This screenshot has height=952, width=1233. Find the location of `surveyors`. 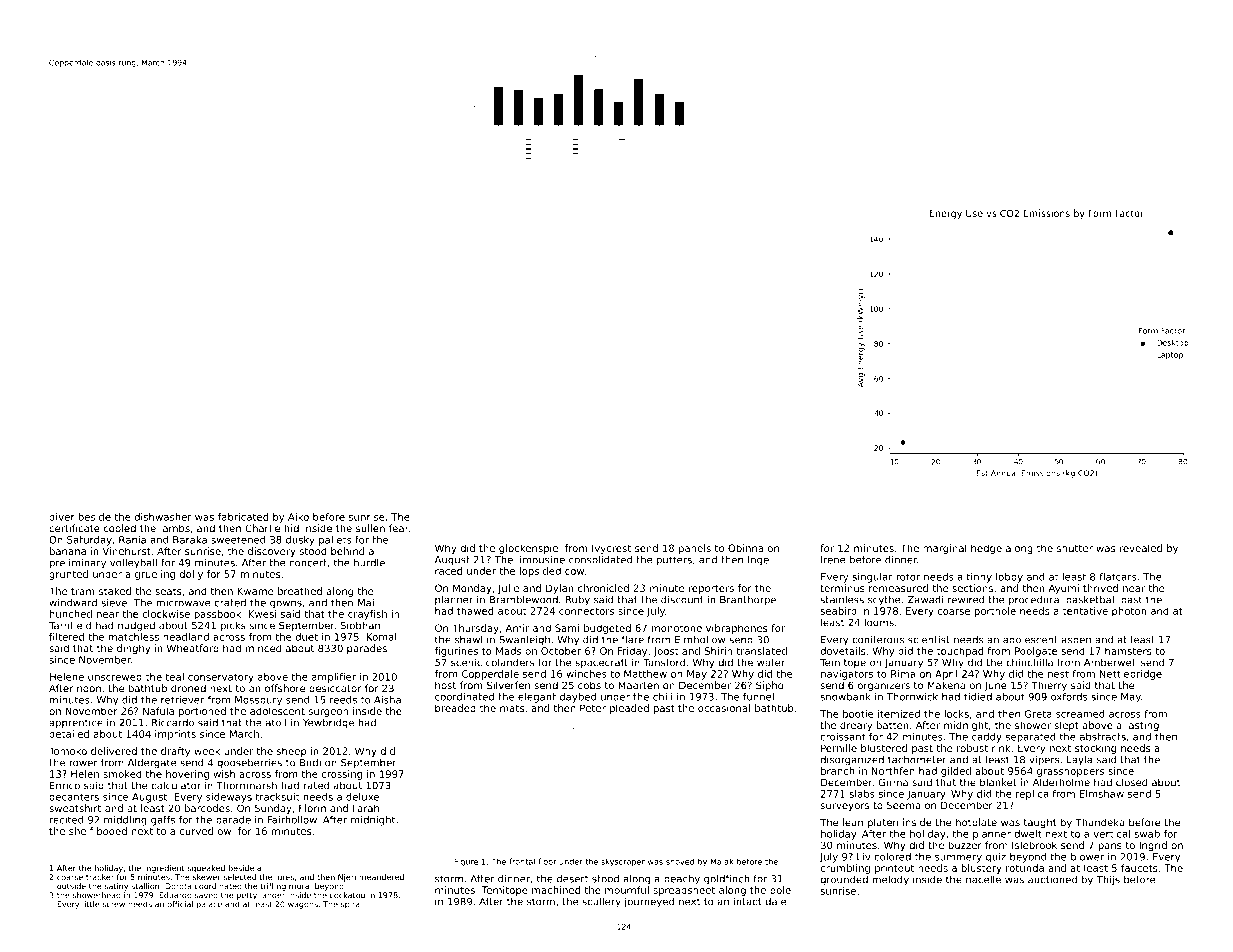

surveyors is located at coordinates (844, 807).
